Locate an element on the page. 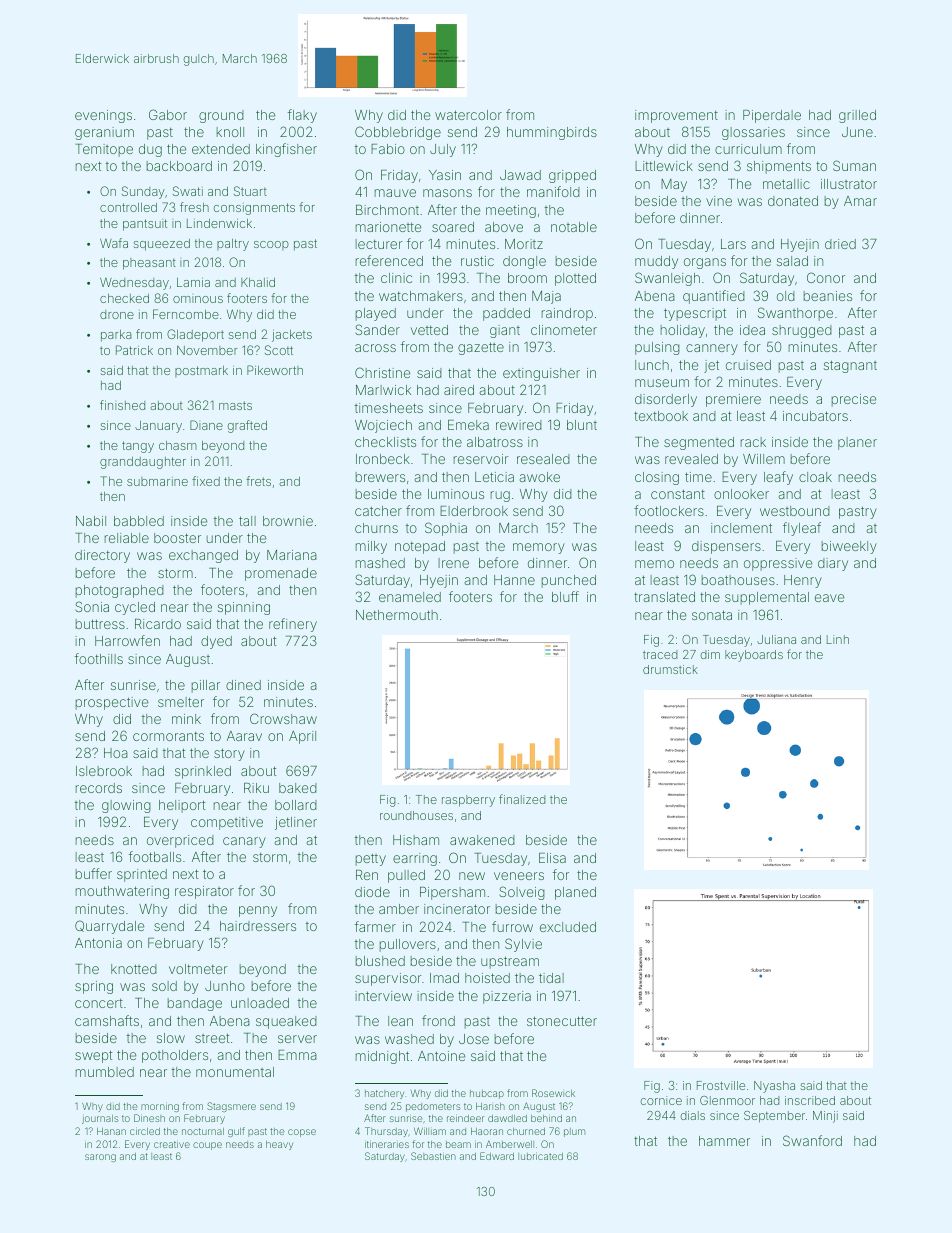  glowing is located at coordinates (126, 806).
